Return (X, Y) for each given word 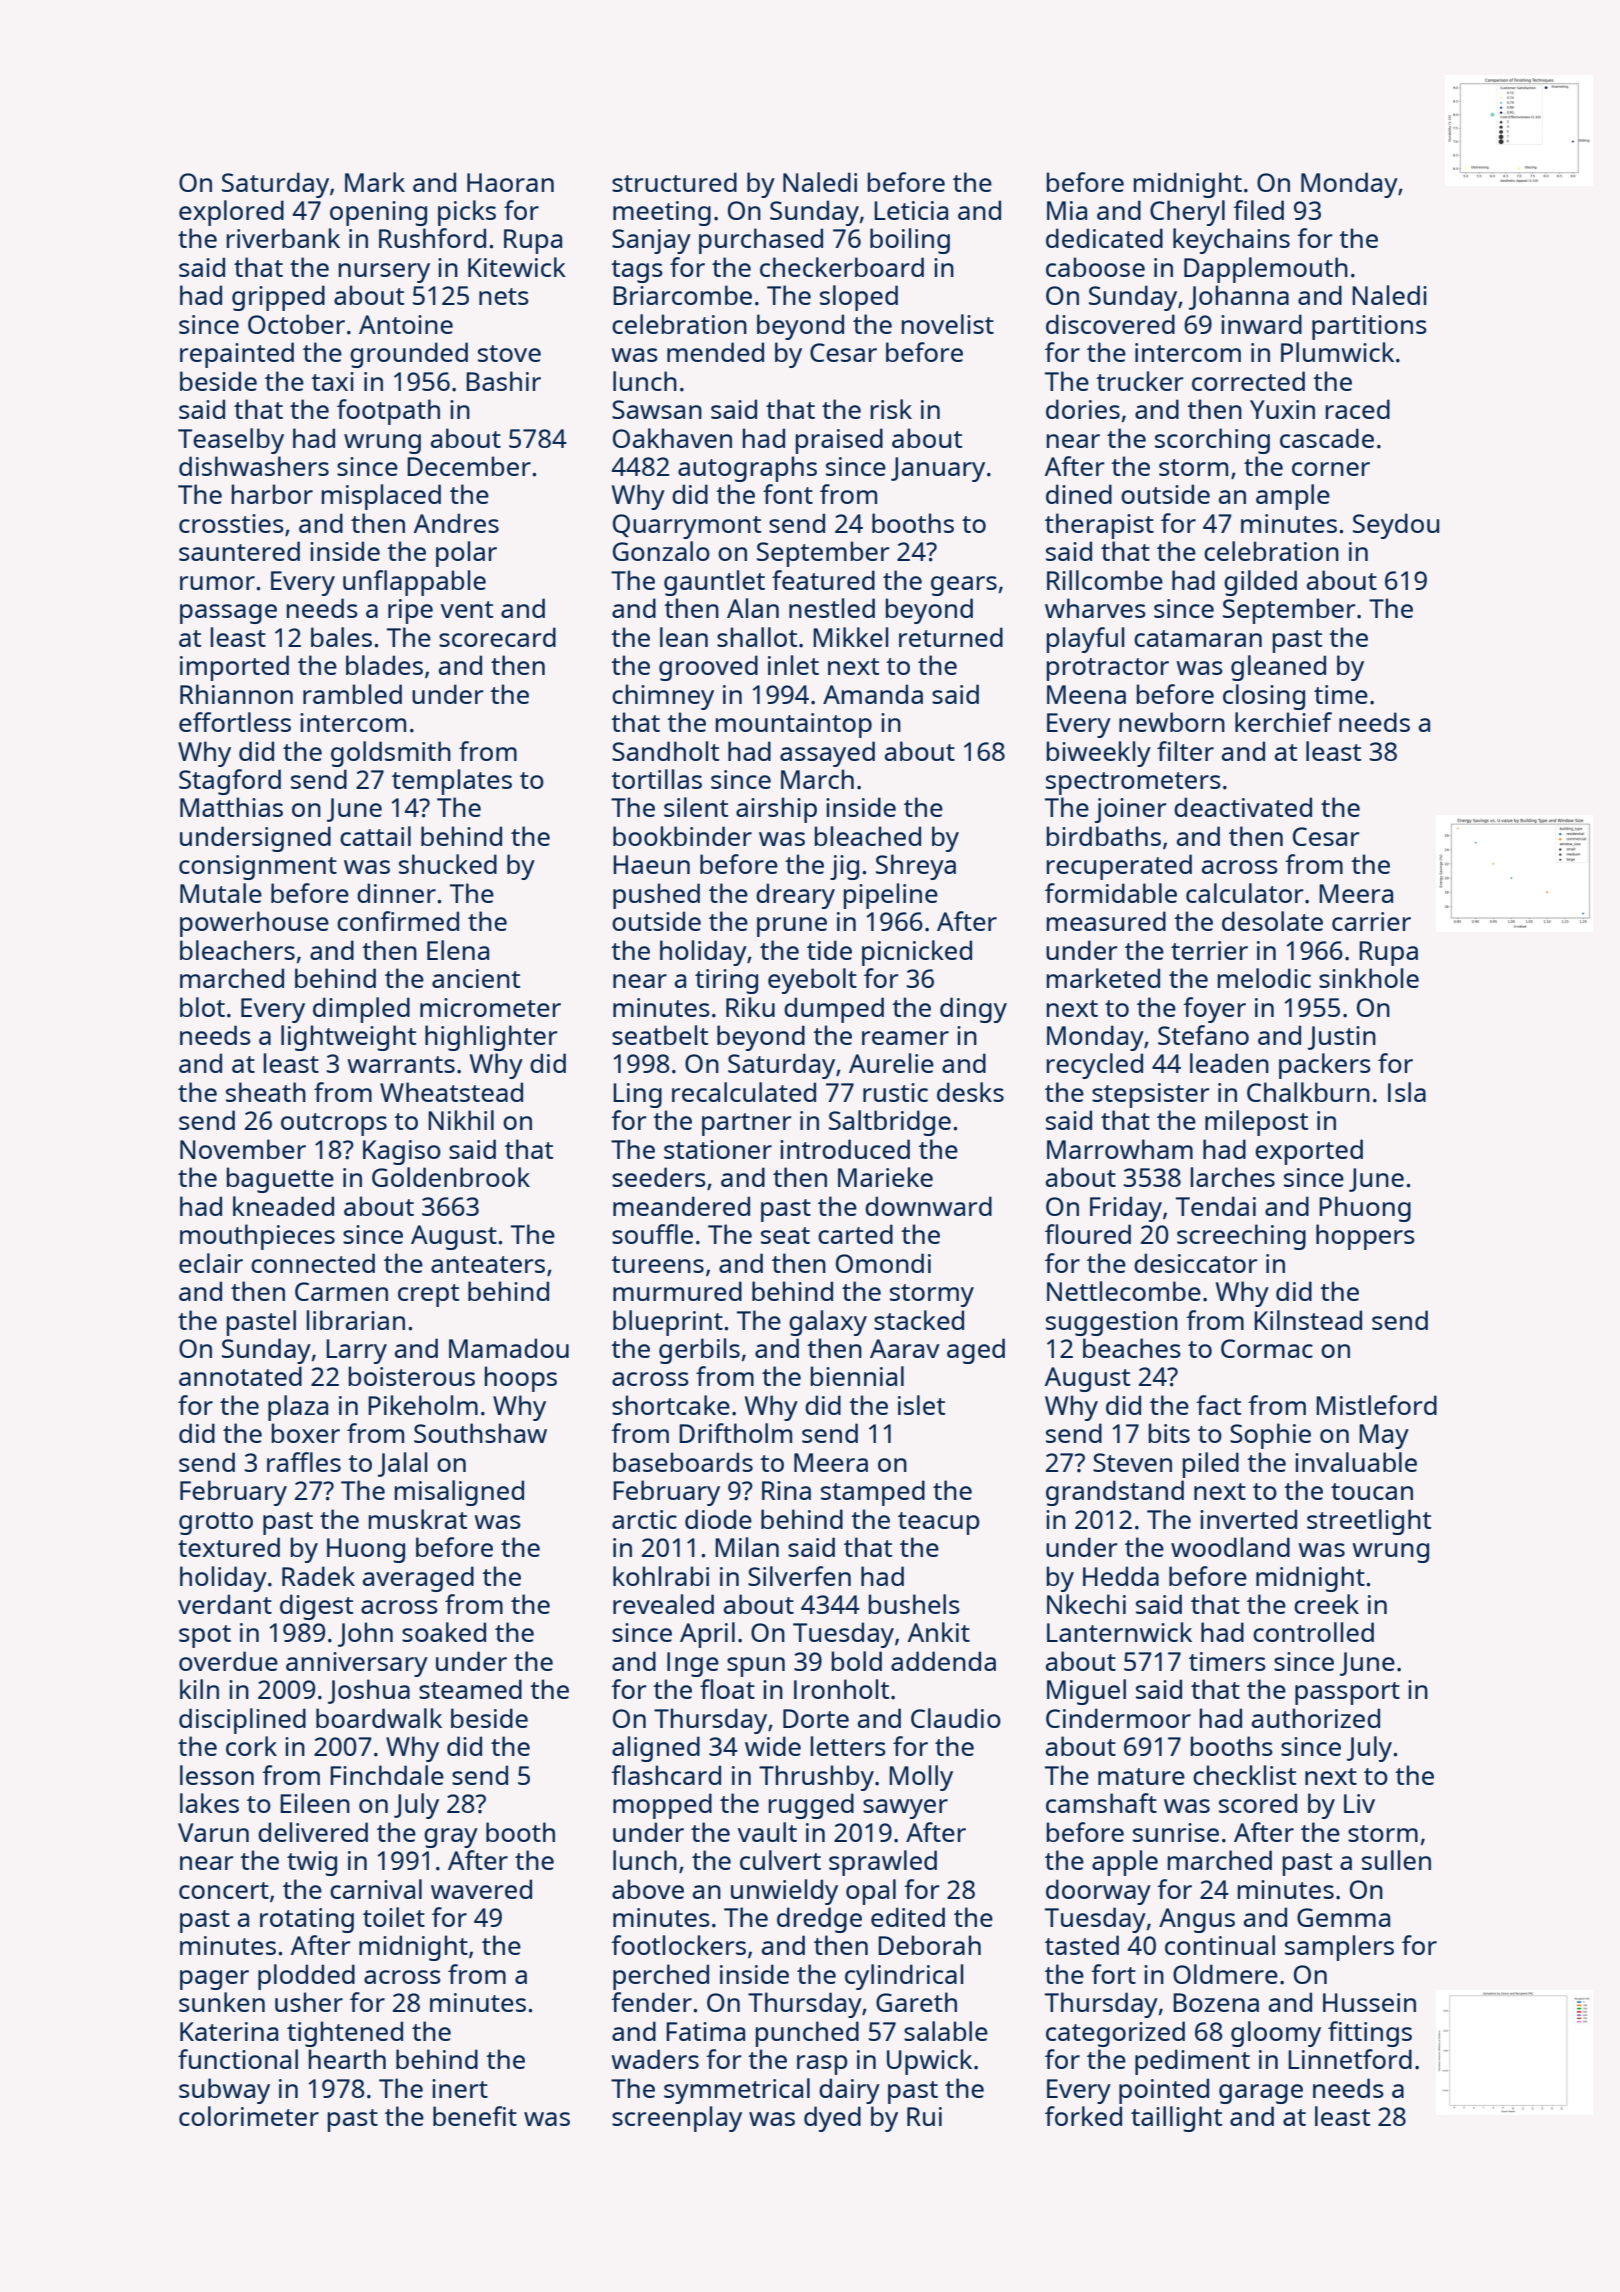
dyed (832, 2119)
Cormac (1267, 1348)
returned (951, 637)
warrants (401, 1064)
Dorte (816, 1718)
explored (231, 213)
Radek (318, 1576)
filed (1258, 210)
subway (224, 2091)
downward (928, 1206)
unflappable (414, 583)
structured (674, 182)
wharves (1095, 608)
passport (1347, 1693)
